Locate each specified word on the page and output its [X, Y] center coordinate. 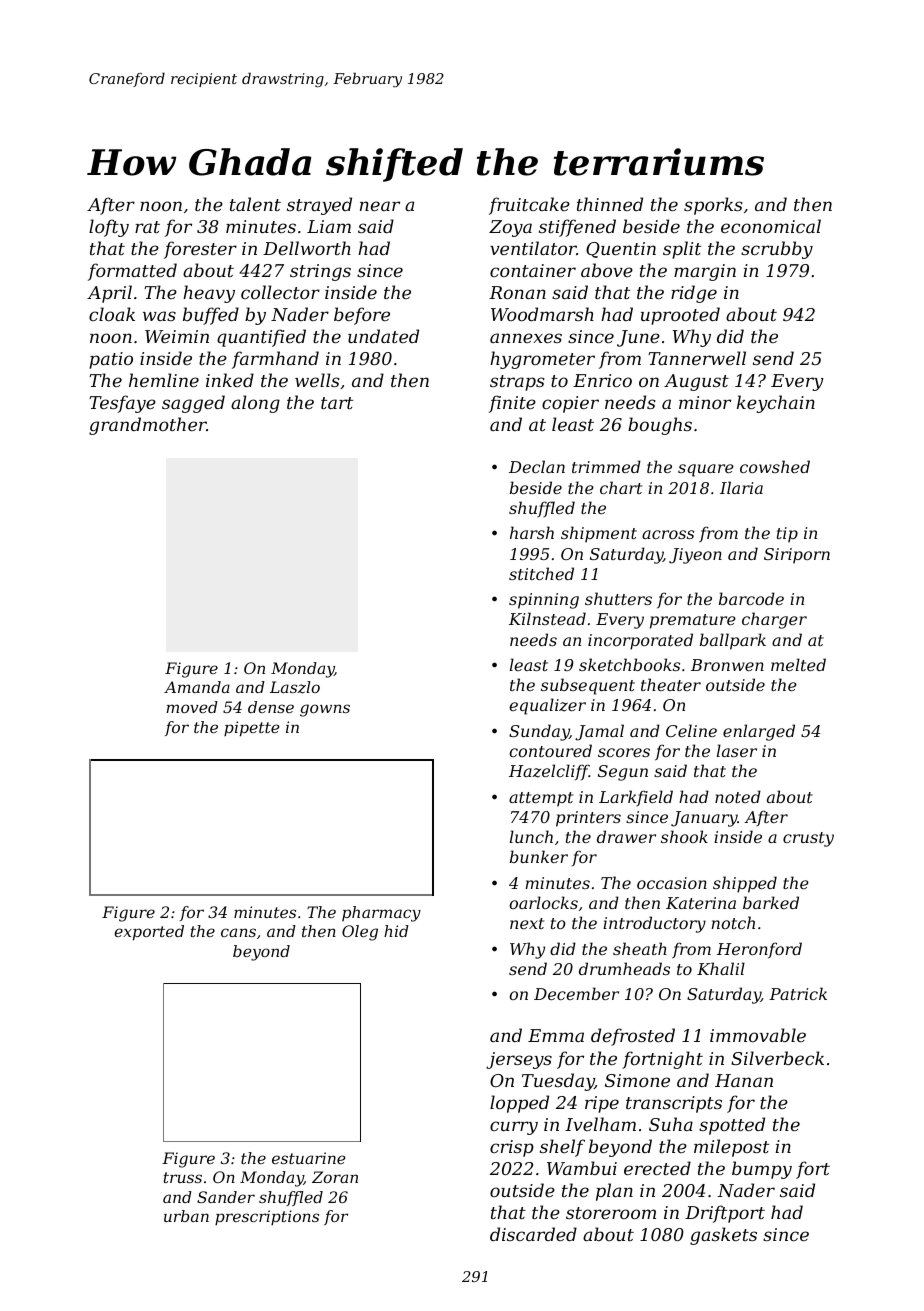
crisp [512, 1148]
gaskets [723, 1236]
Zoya [510, 228]
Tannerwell [697, 358]
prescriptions [267, 1217]
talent [255, 204]
